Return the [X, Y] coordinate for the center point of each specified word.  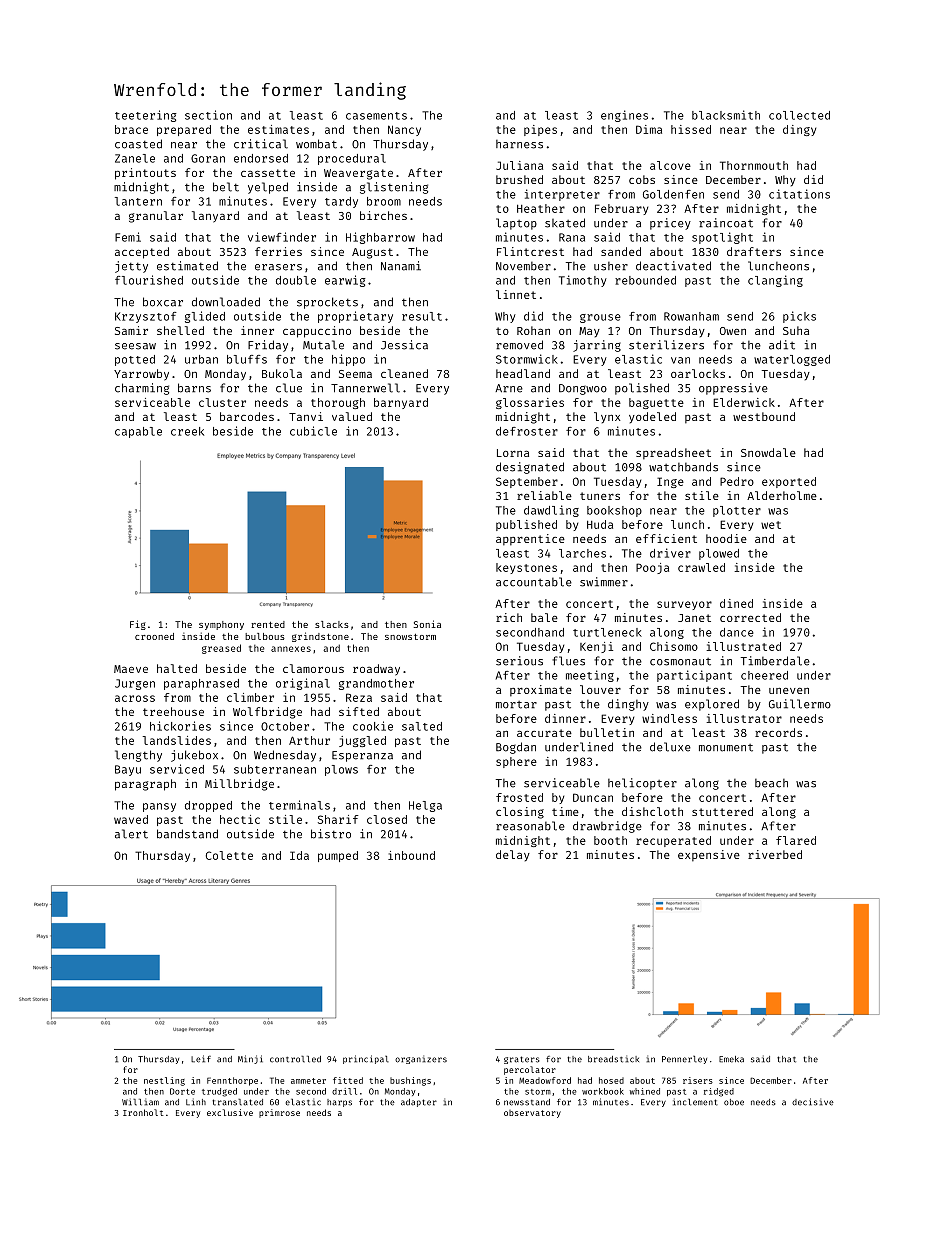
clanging [775, 281]
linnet [516, 294]
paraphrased [201, 684]
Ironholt [143, 1112]
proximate [541, 691]
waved [131, 819]
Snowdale [768, 452]
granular [156, 217]
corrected [750, 617]
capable [138, 432]
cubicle [313, 431]
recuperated [673, 841]
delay [513, 855]
